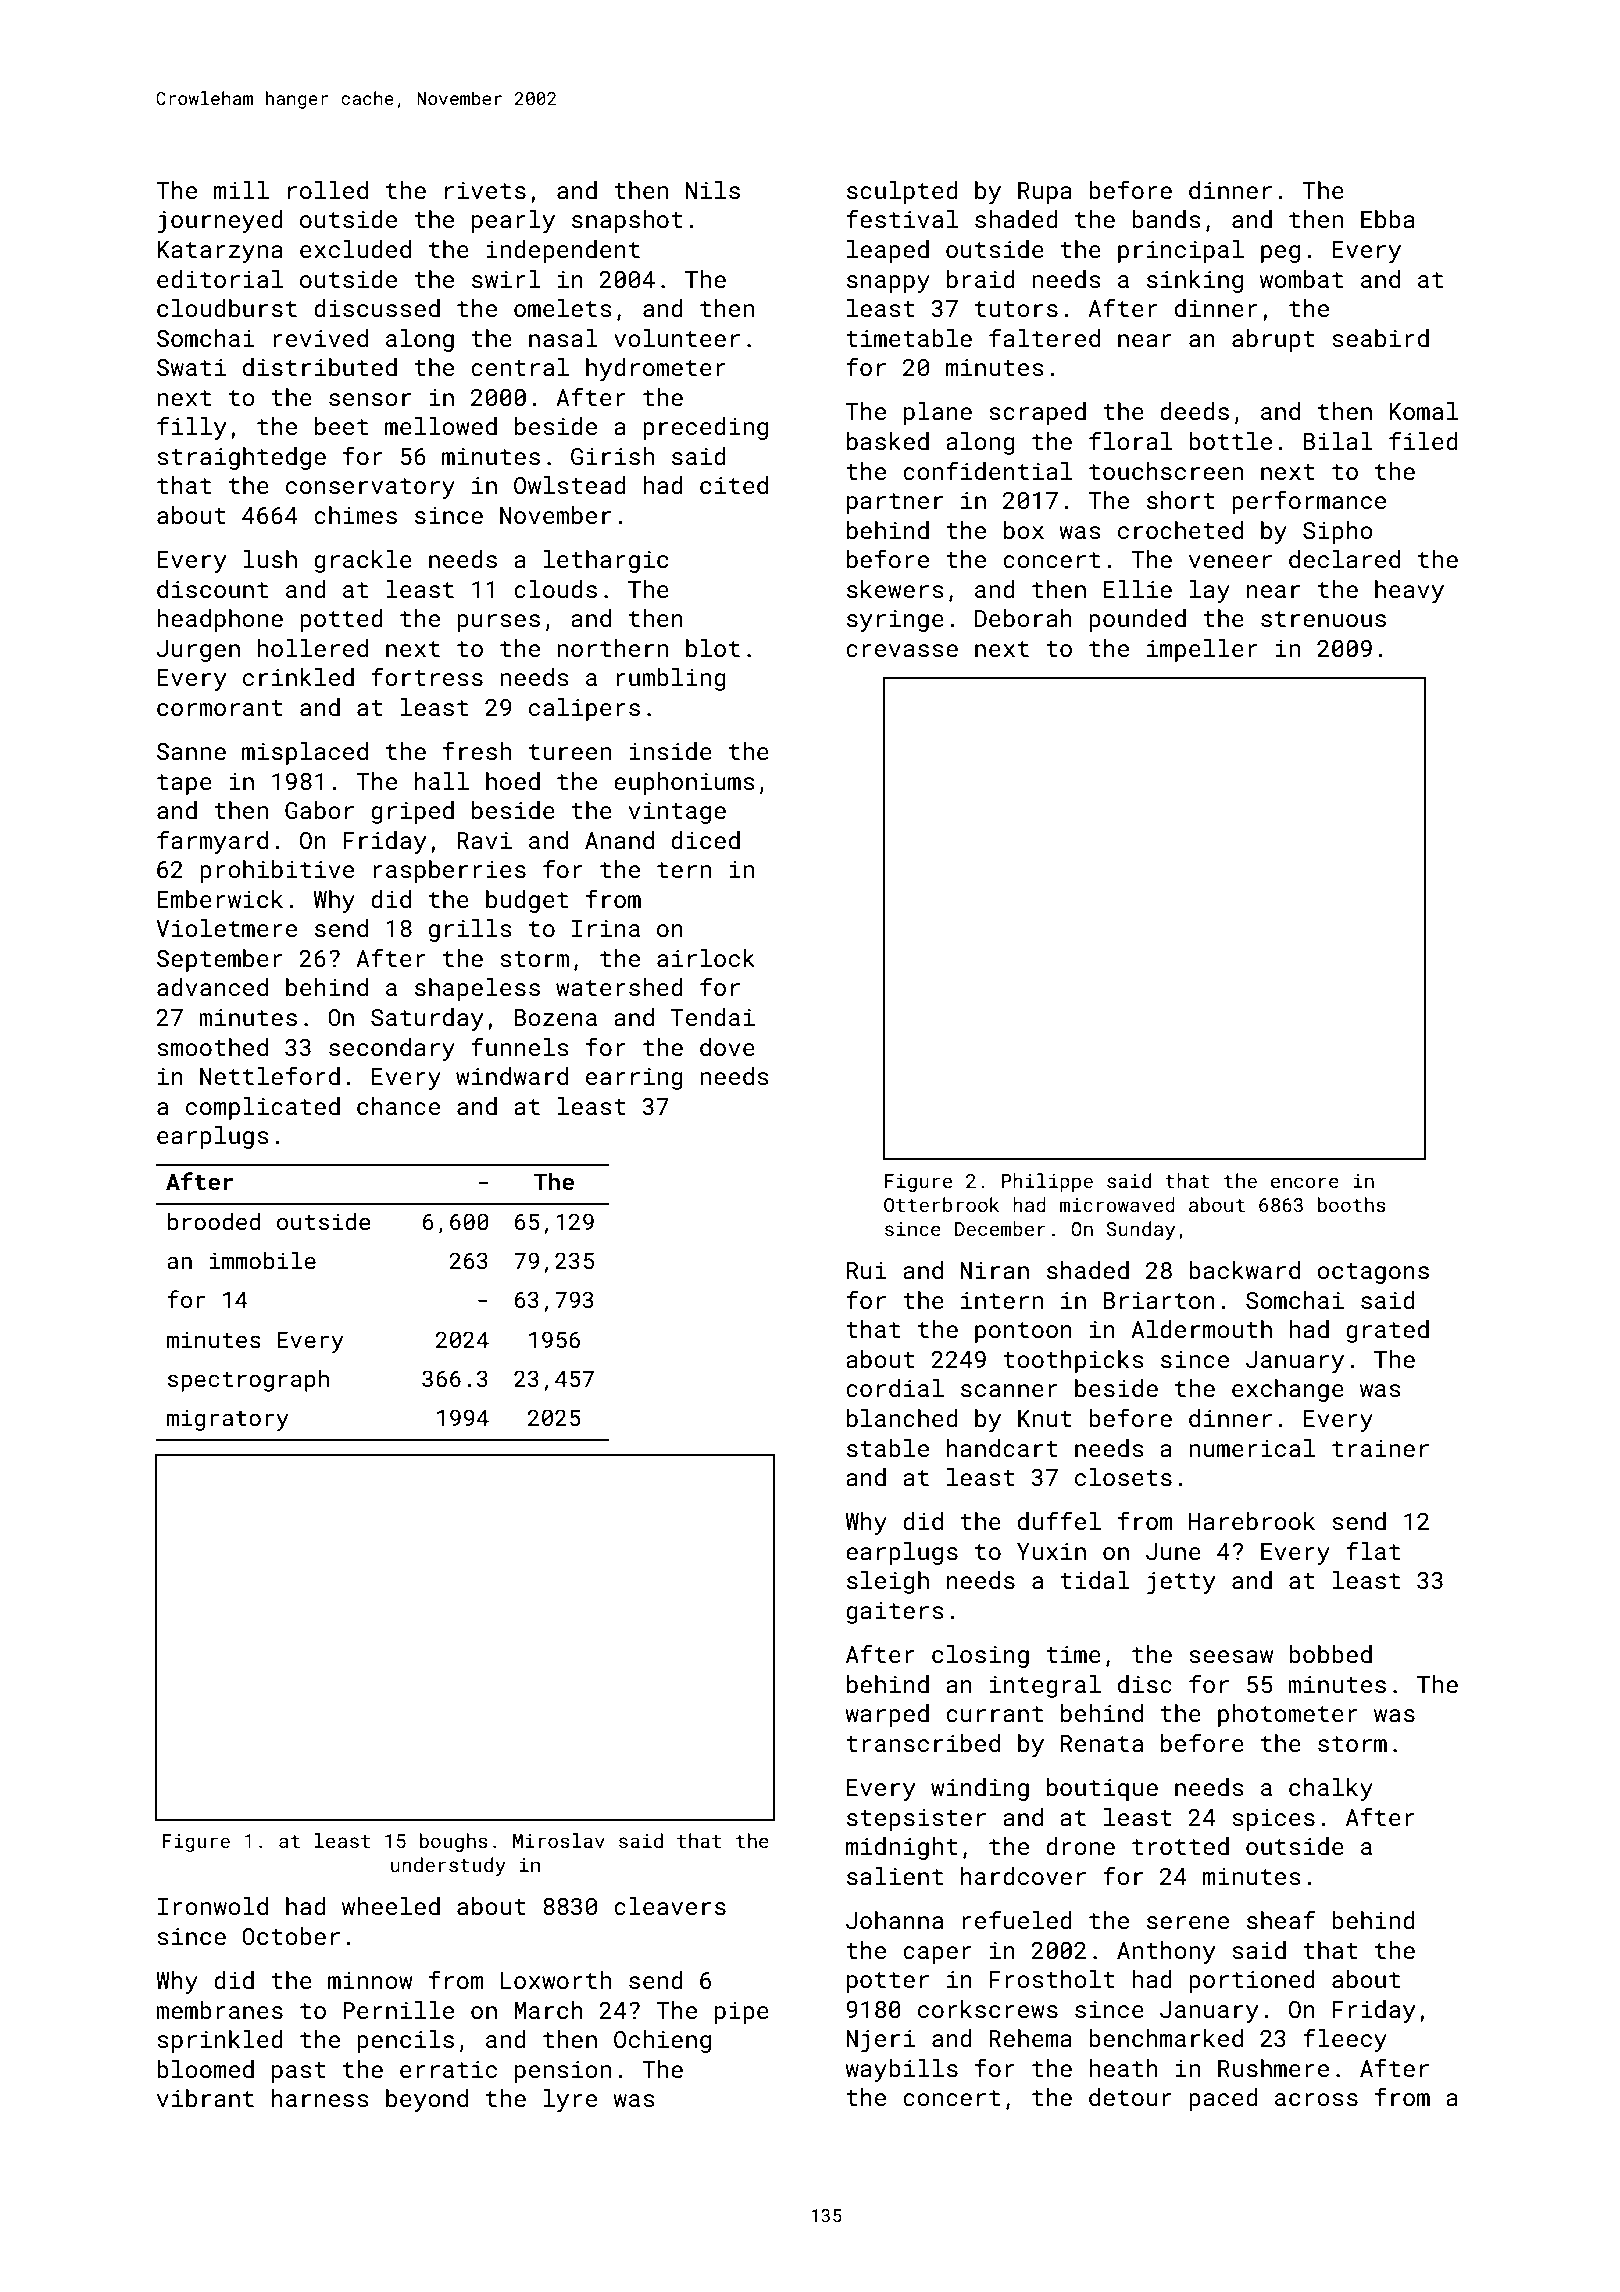 This screenshot has width=1620, height=2292. I want to click on skewers, so click(895, 589).
